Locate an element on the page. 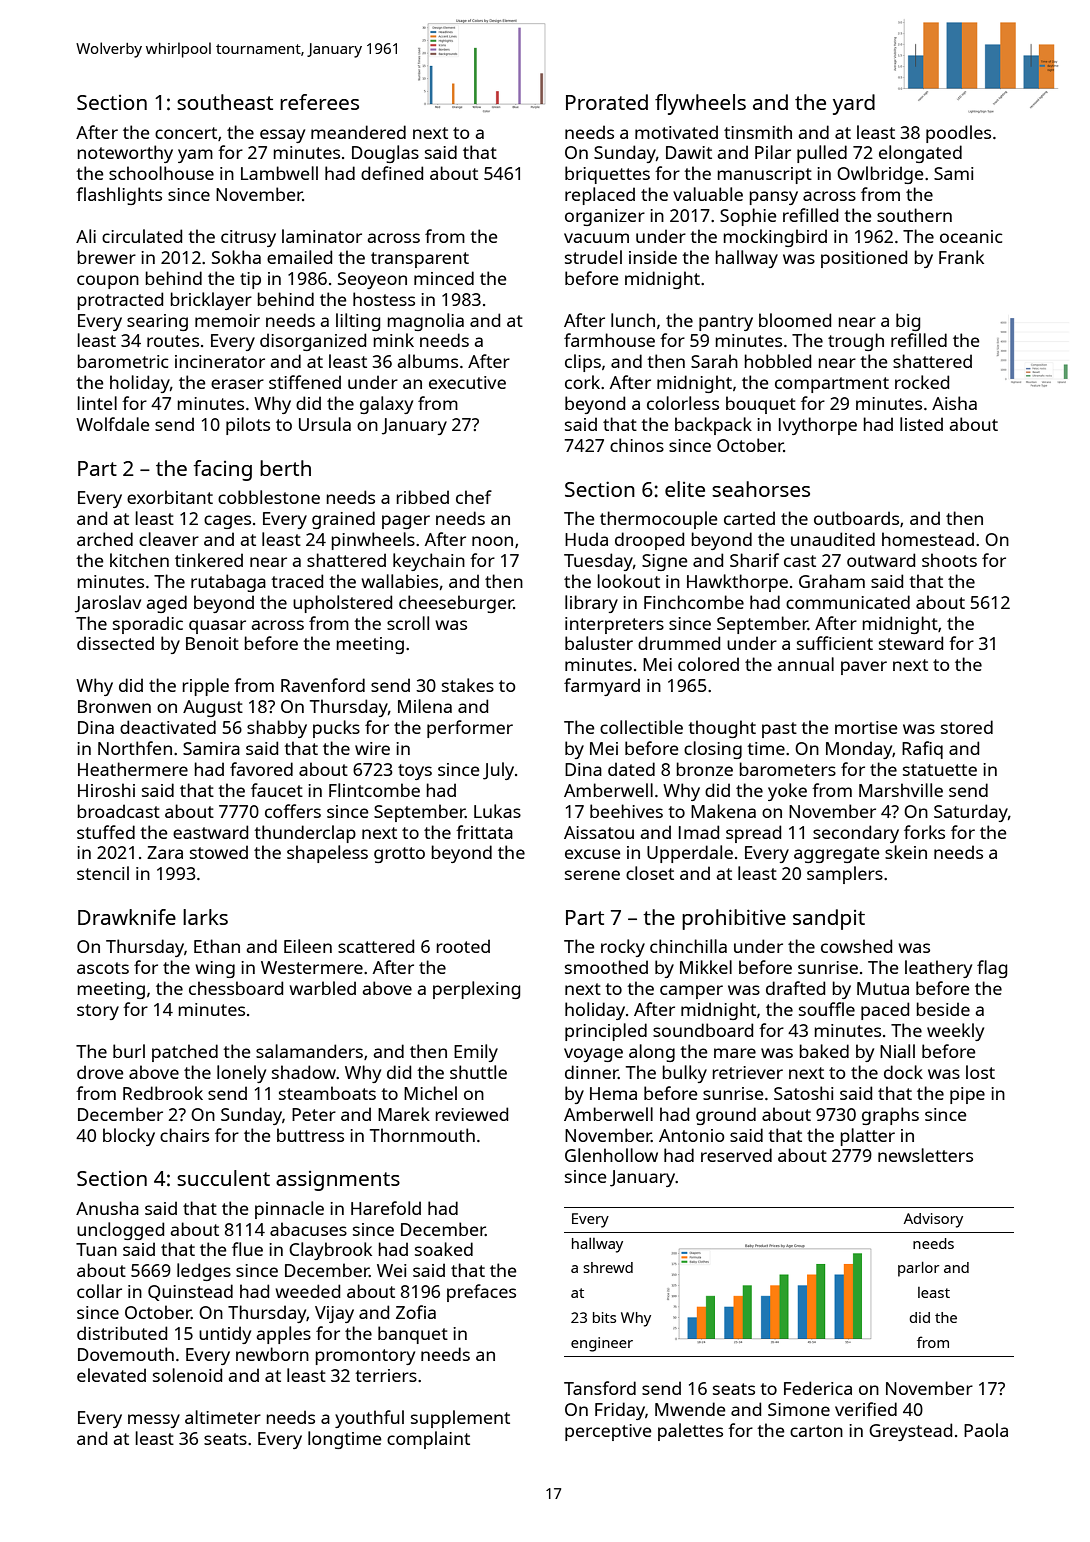  keychain is located at coordinates (429, 562).
